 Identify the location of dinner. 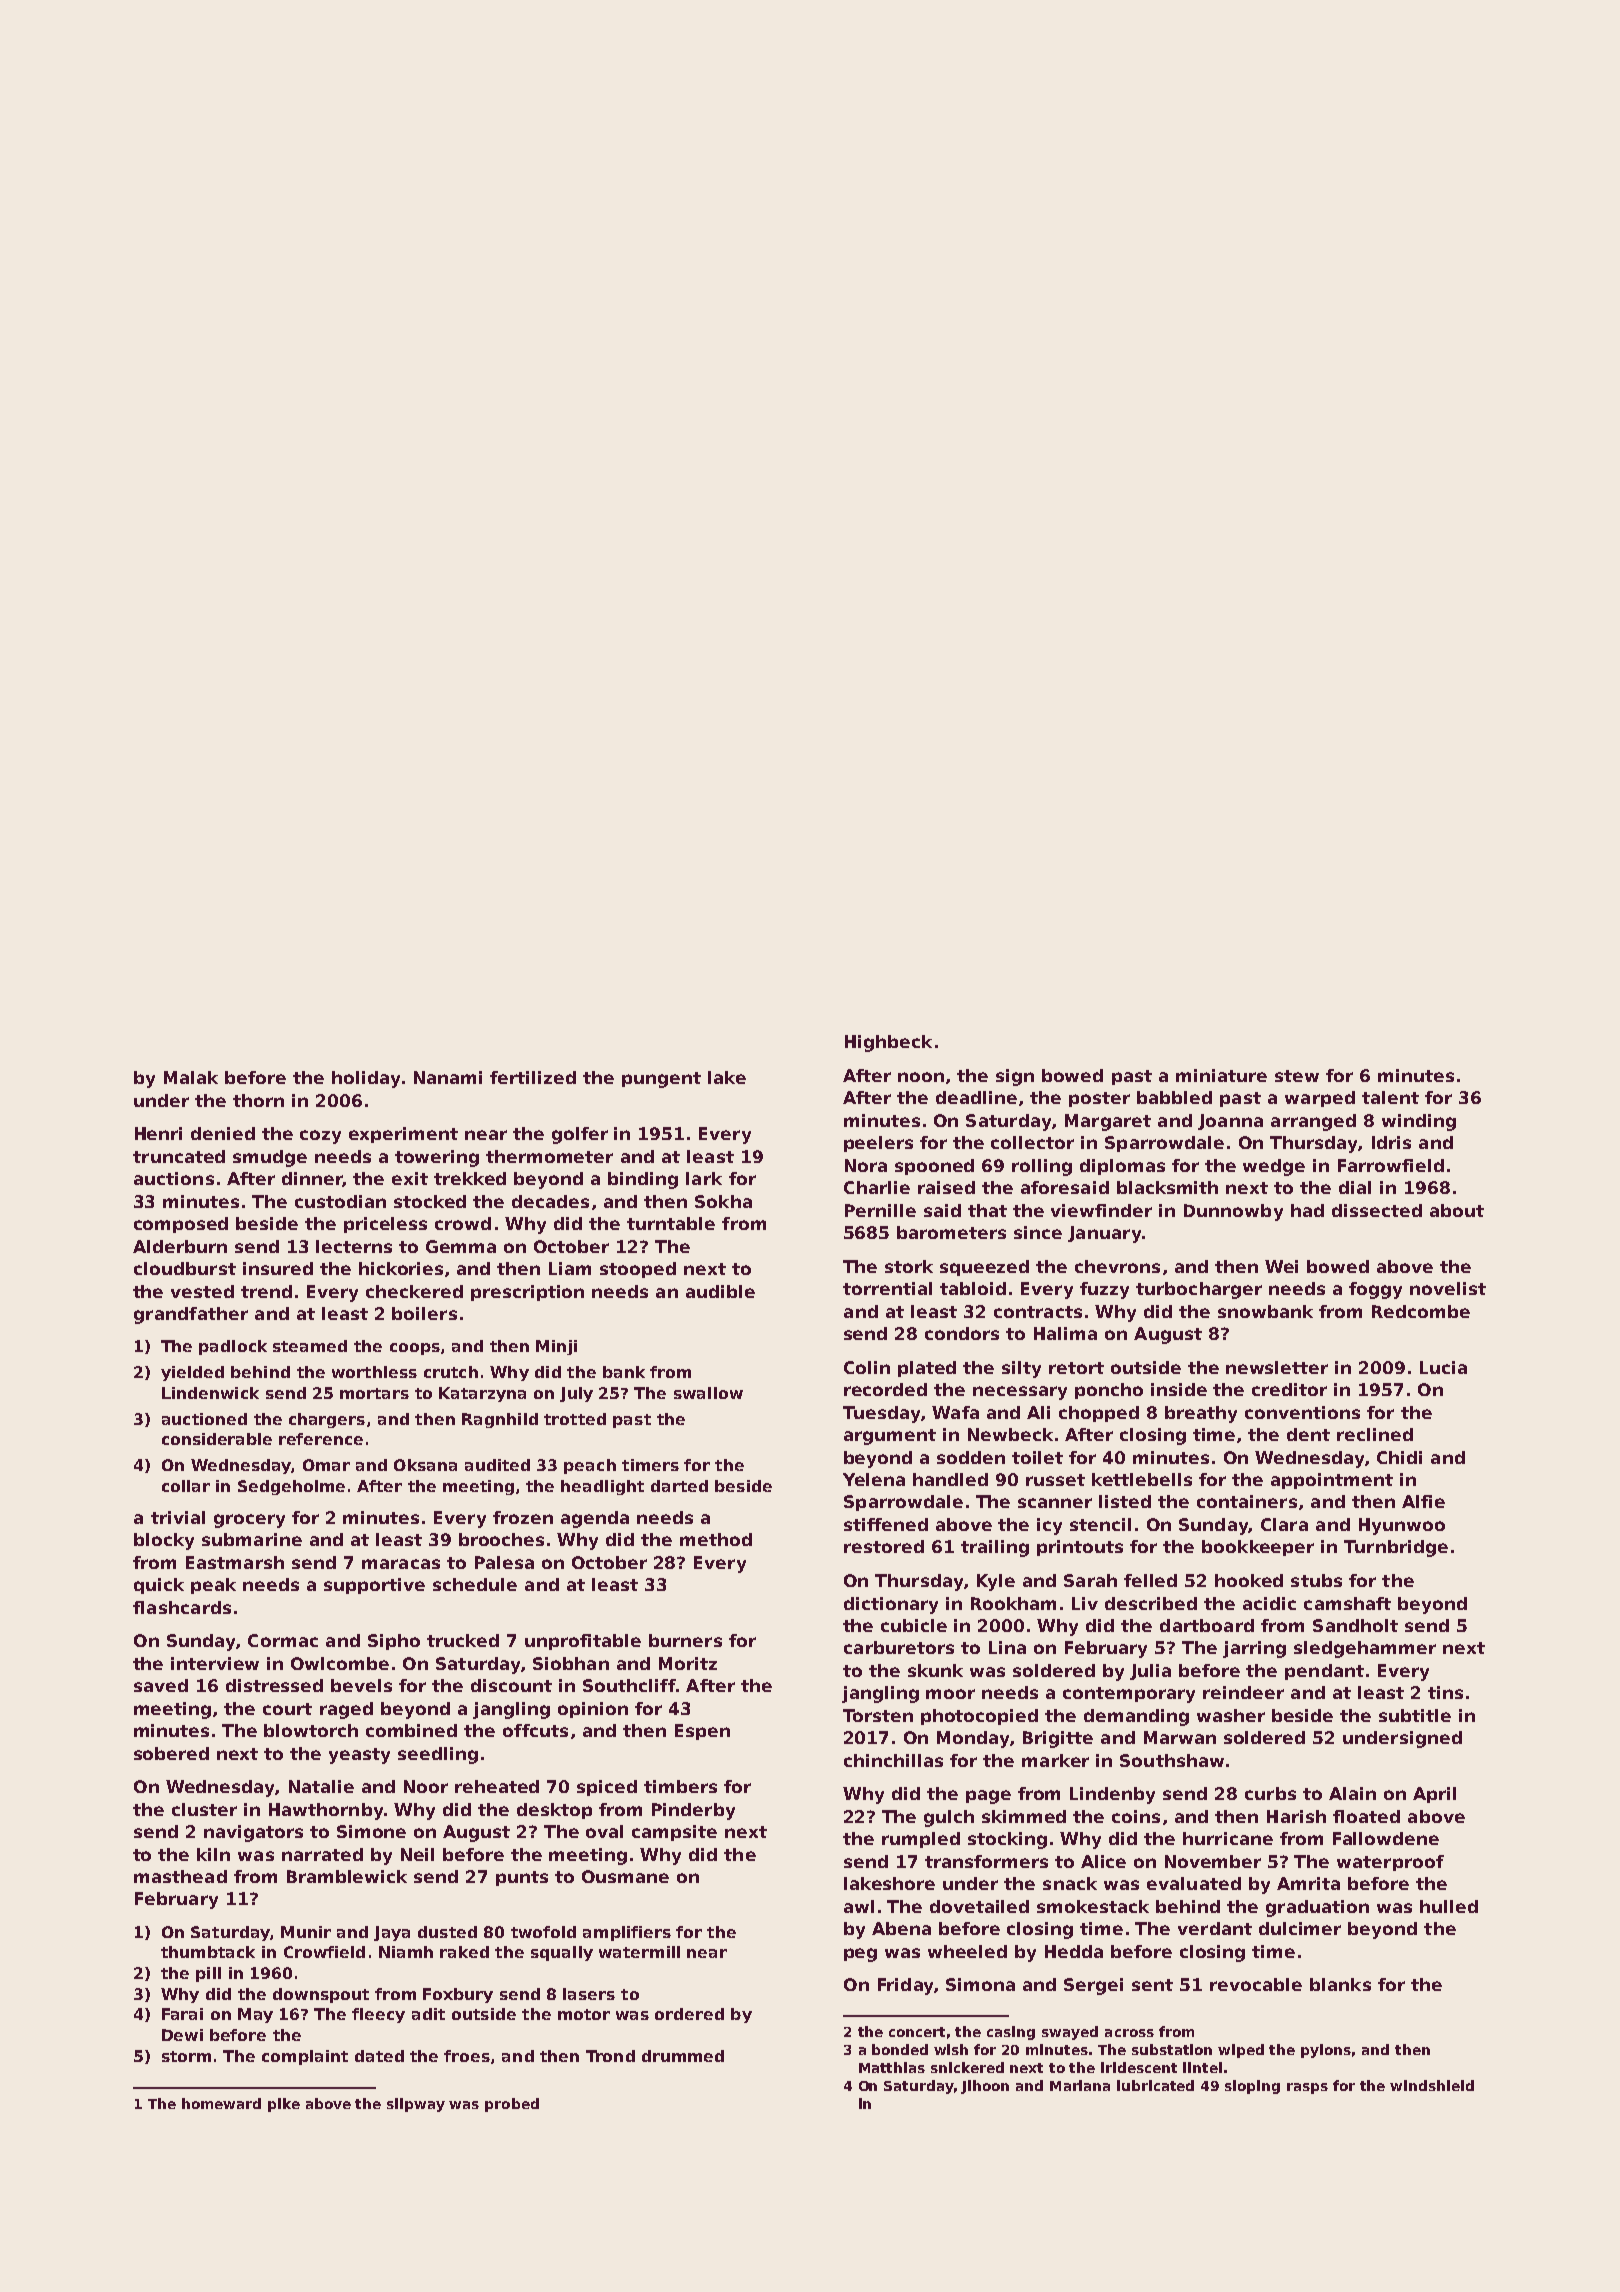
(312, 1179).
